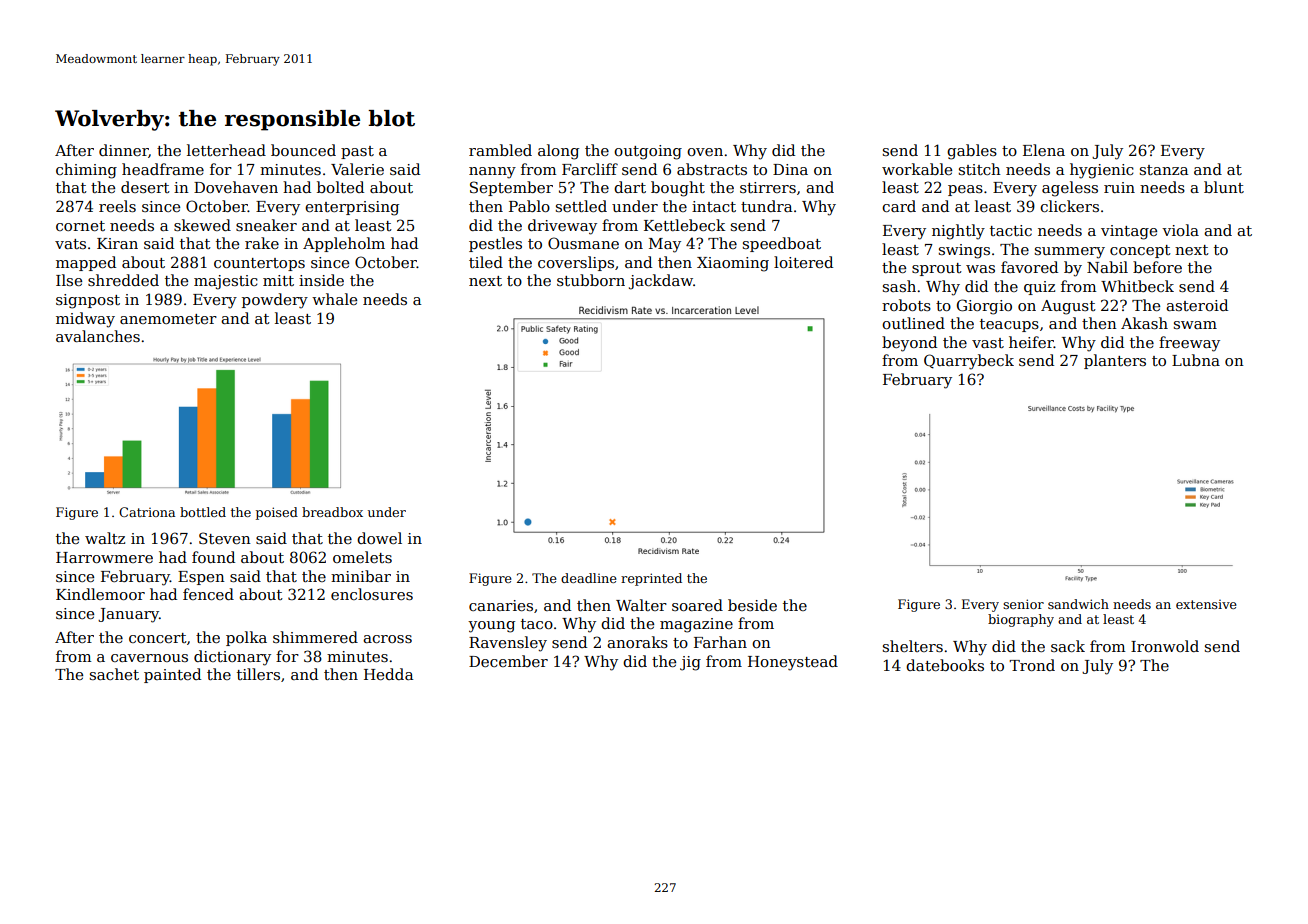 This document has width=1308, height=924. Describe the element at coordinates (1070, 253) in the document. I see `summery` at that location.
